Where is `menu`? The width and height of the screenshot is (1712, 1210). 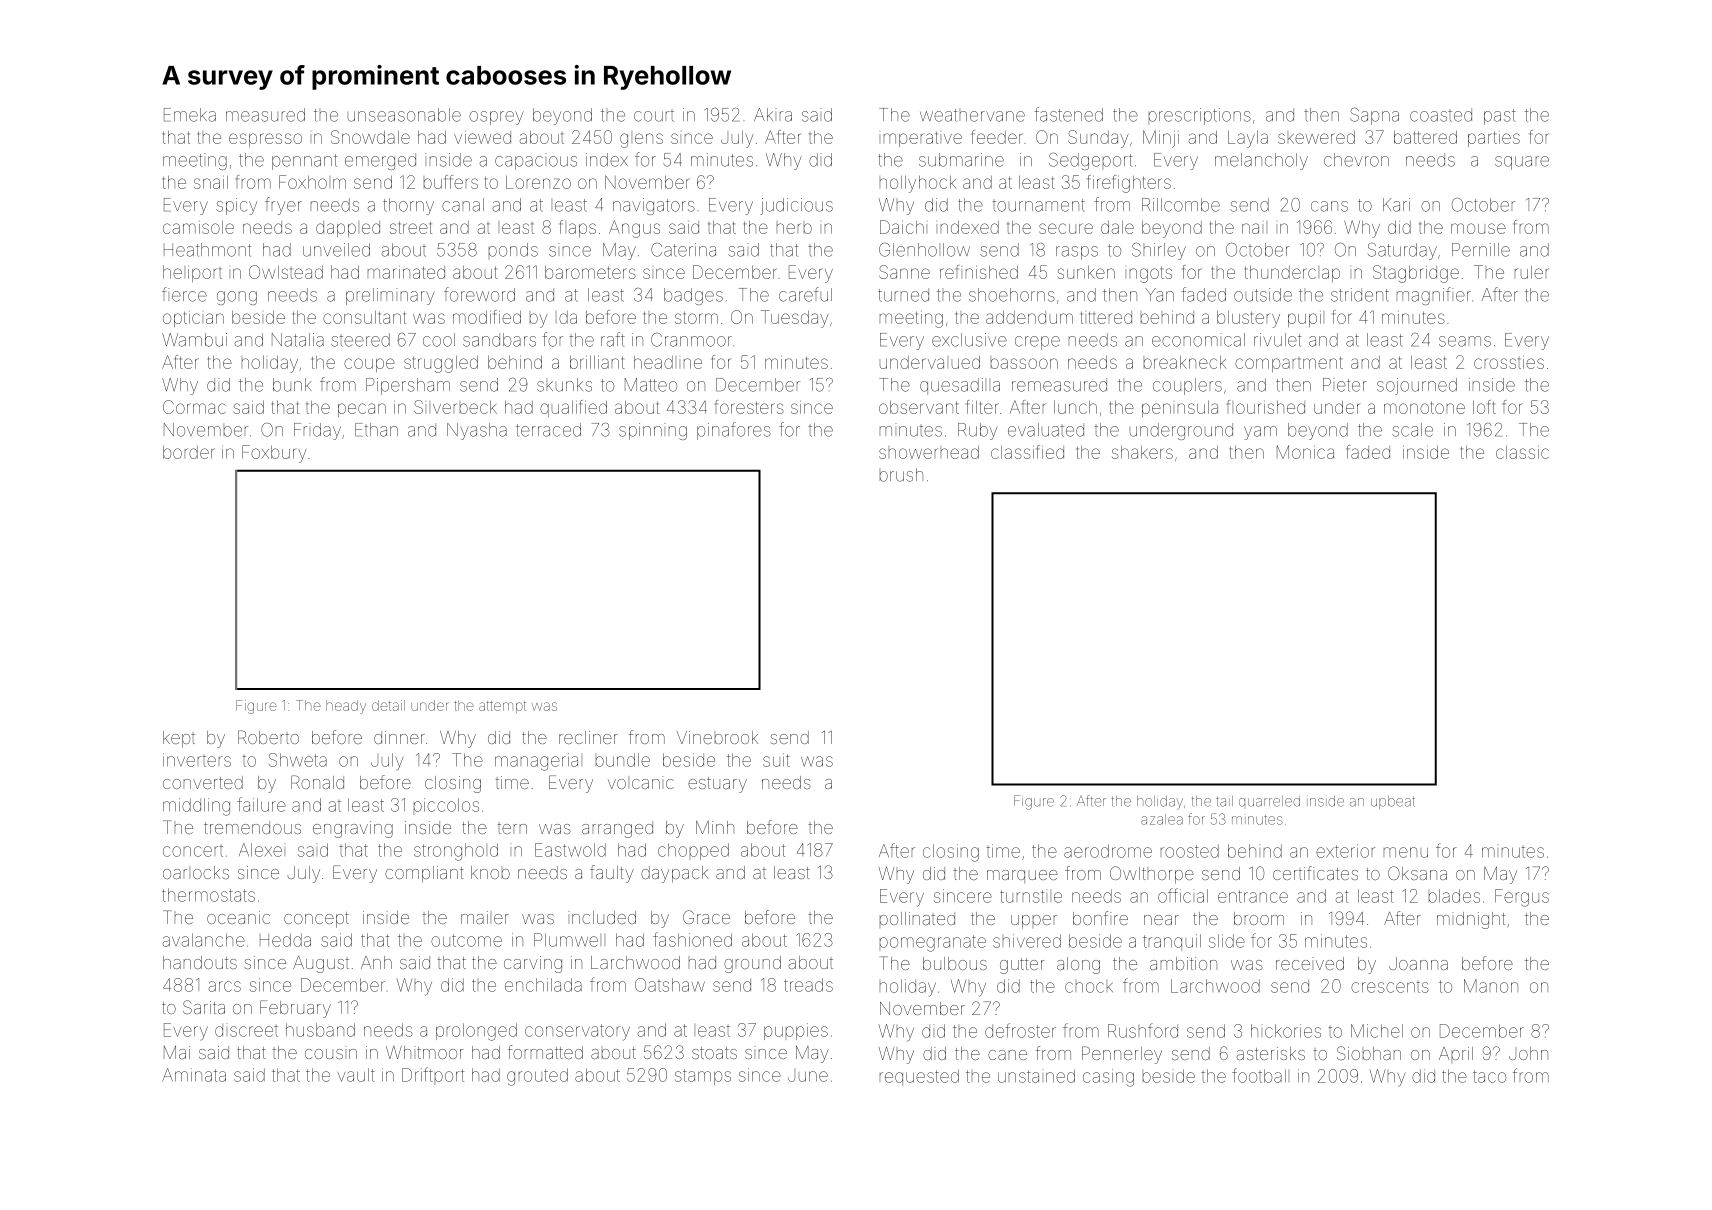
menu is located at coordinates (1406, 852).
